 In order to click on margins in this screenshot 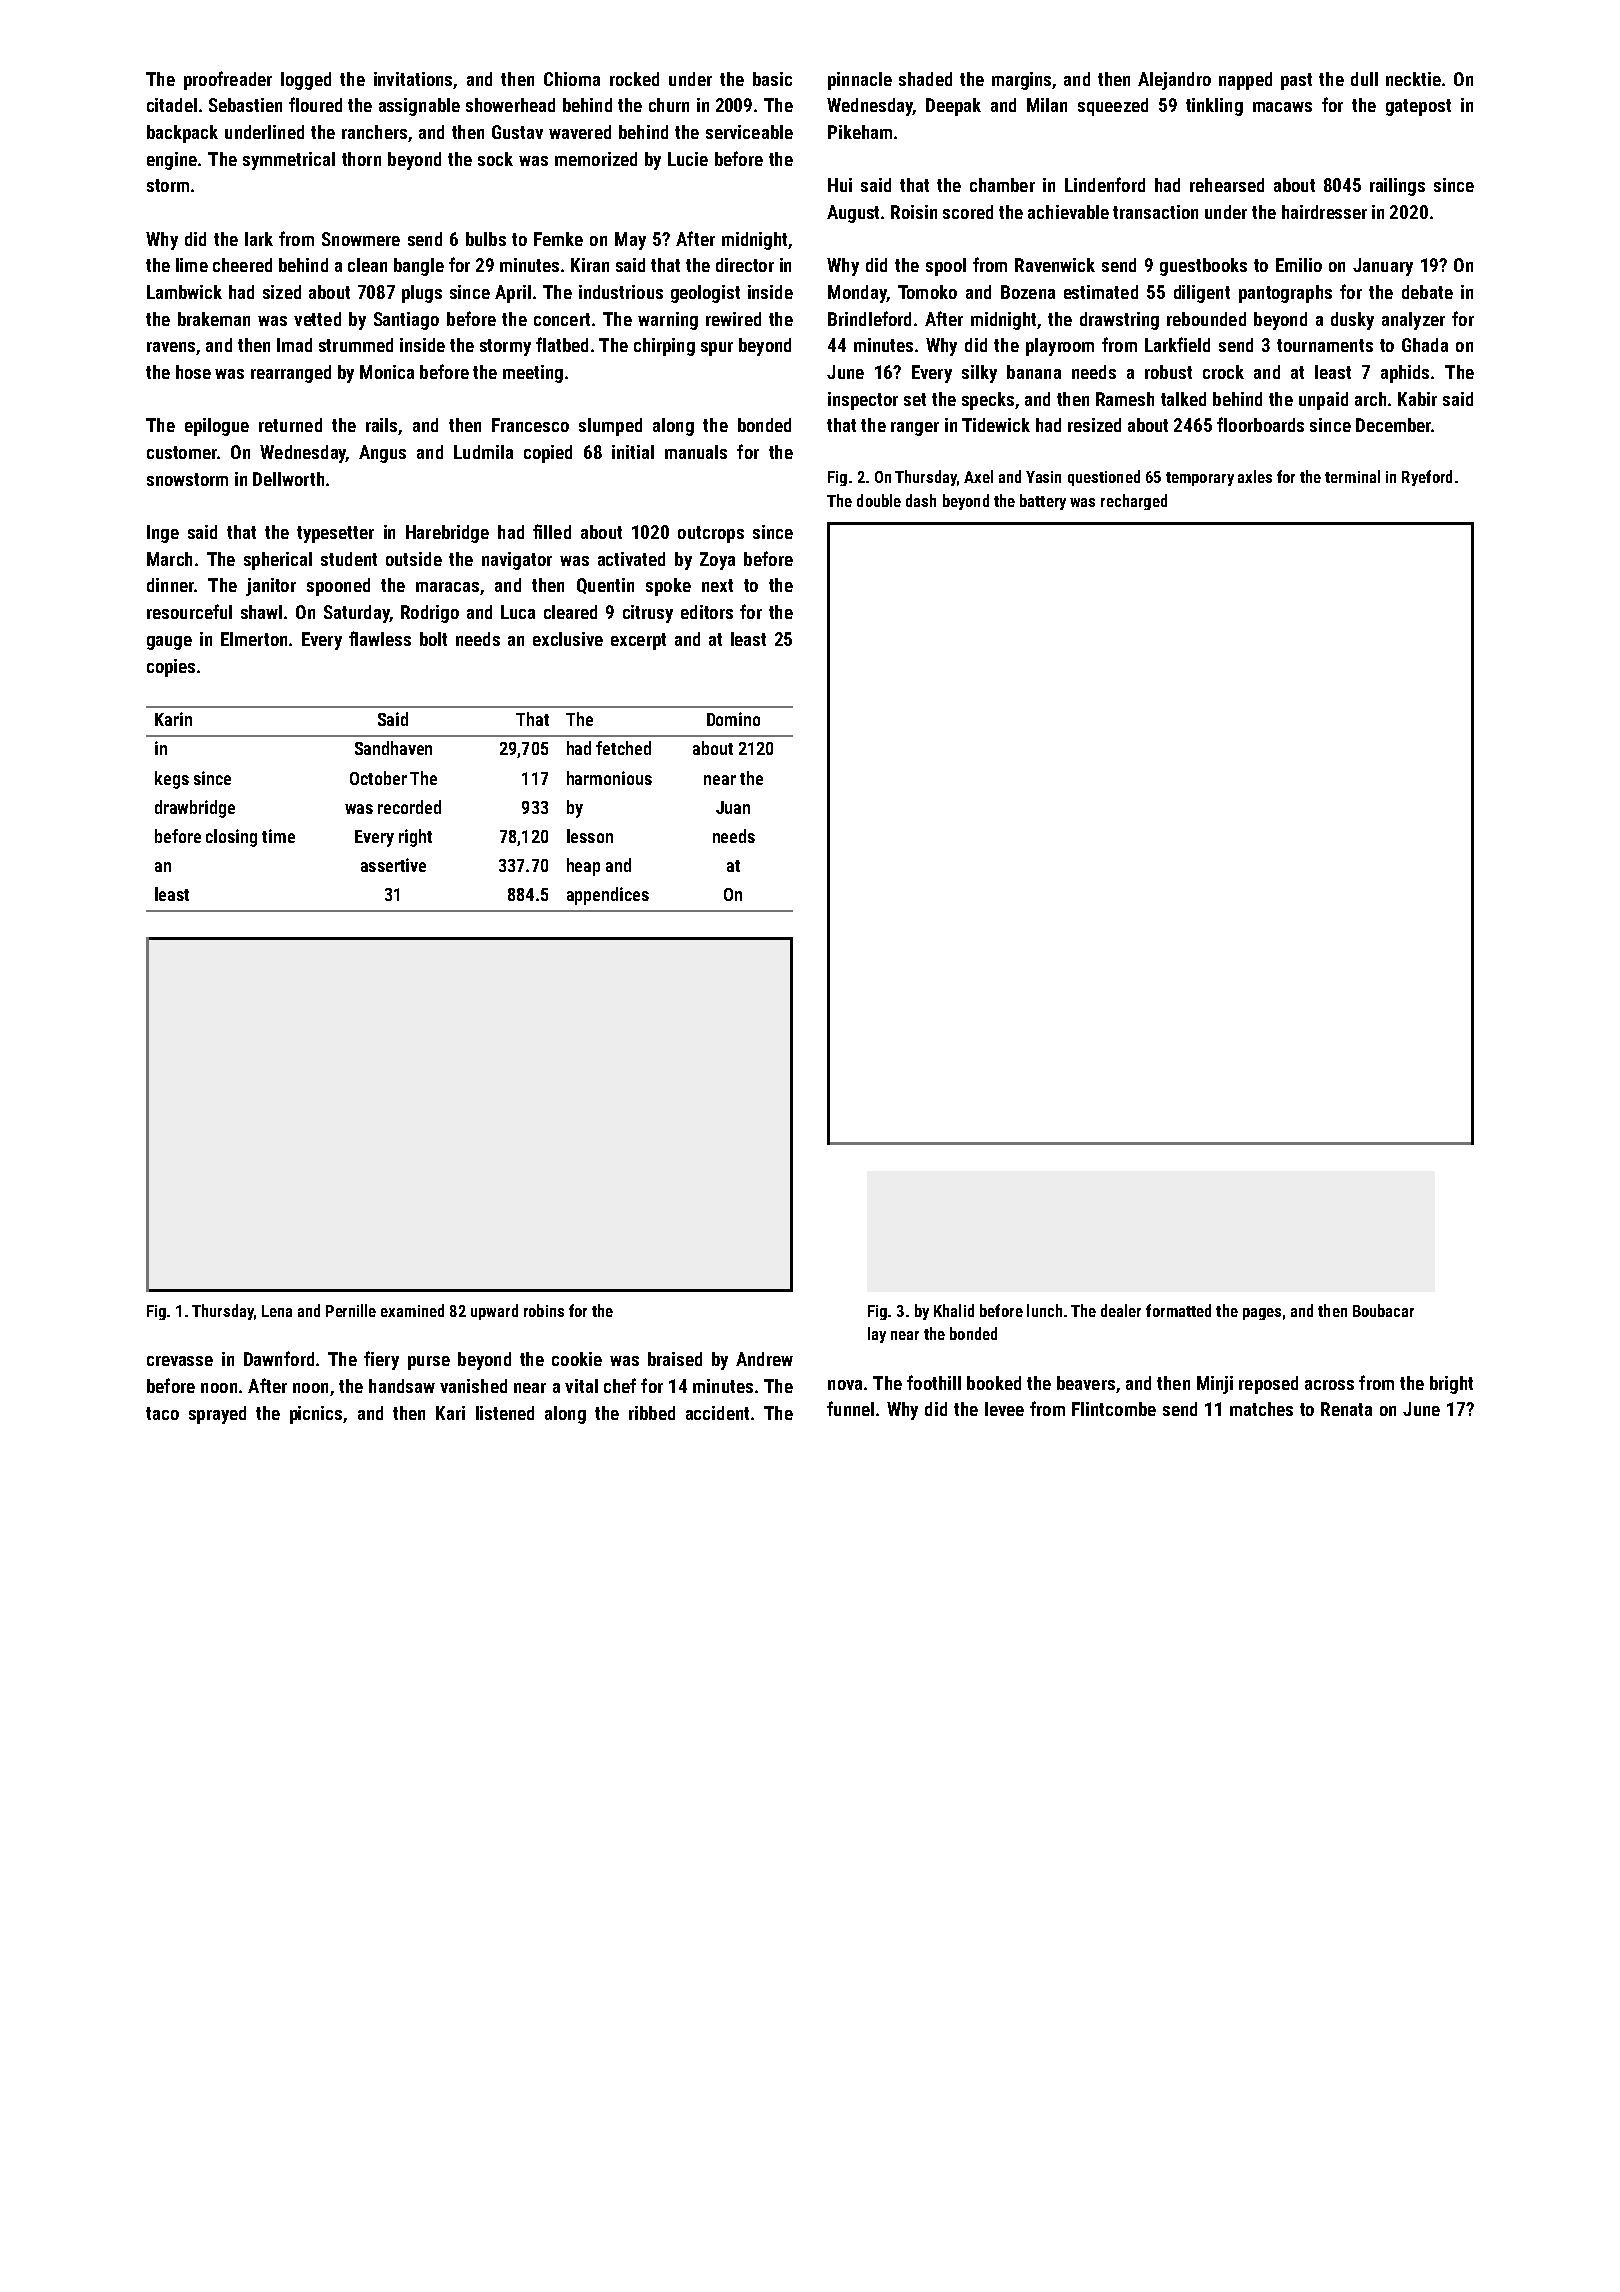, I will do `click(1021, 81)`.
